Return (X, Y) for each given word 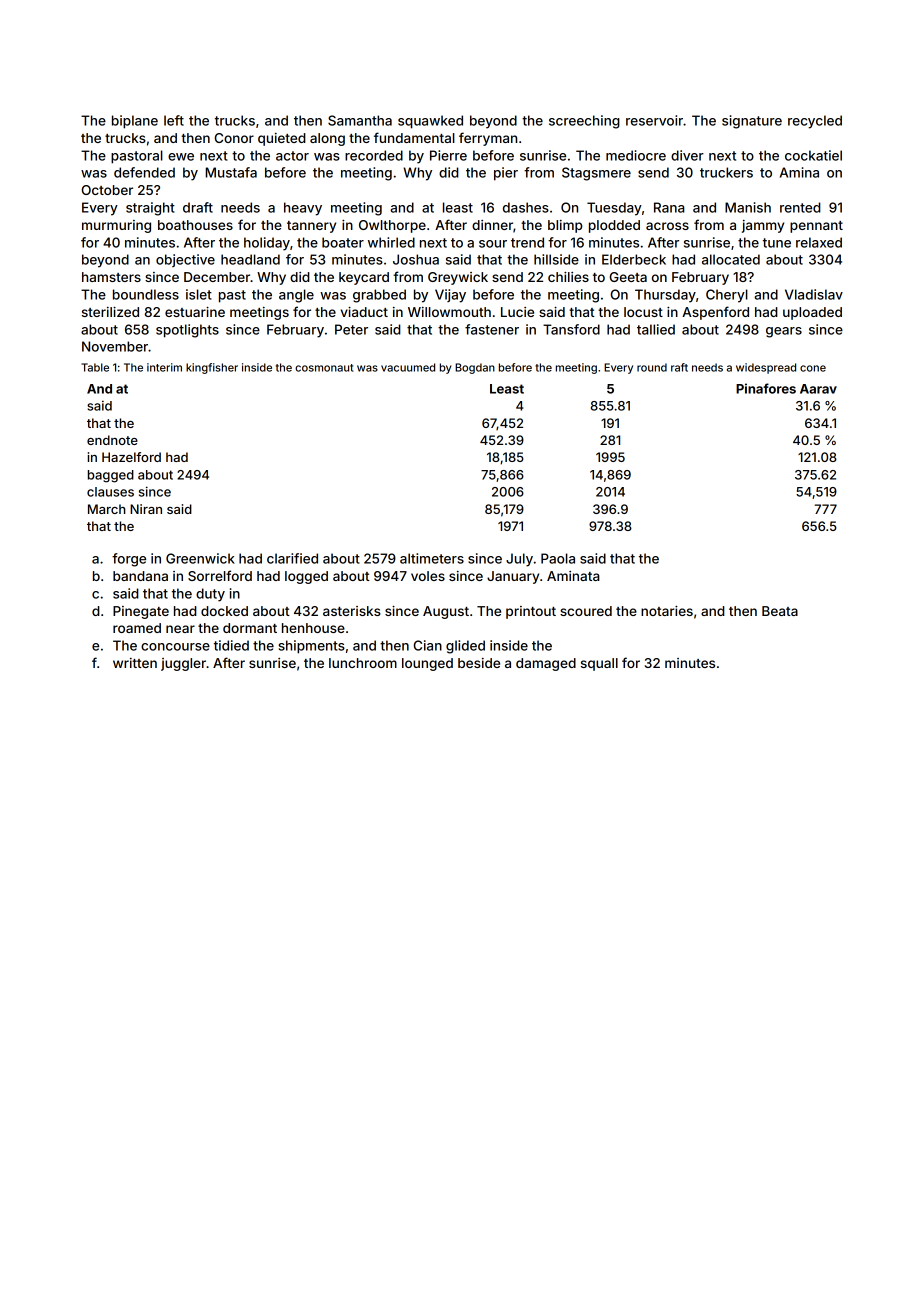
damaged (546, 664)
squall (599, 664)
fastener (492, 329)
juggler (183, 664)
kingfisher (212, 368)
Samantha (360, 120)
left (174, 120)
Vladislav (814, 294)
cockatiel (813, 155)
